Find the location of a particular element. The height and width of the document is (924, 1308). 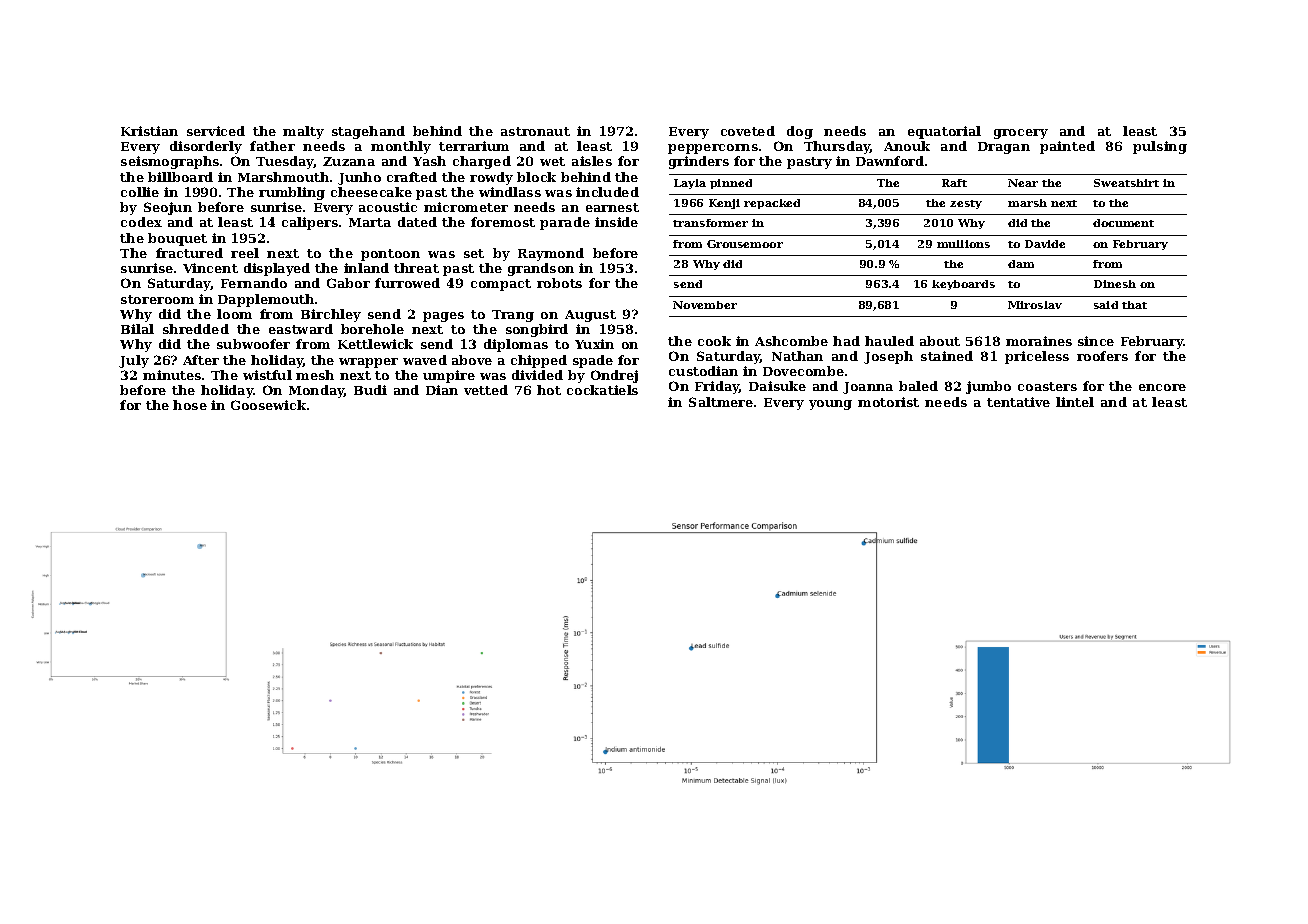

Budi is located at coordinates (370, 390).
